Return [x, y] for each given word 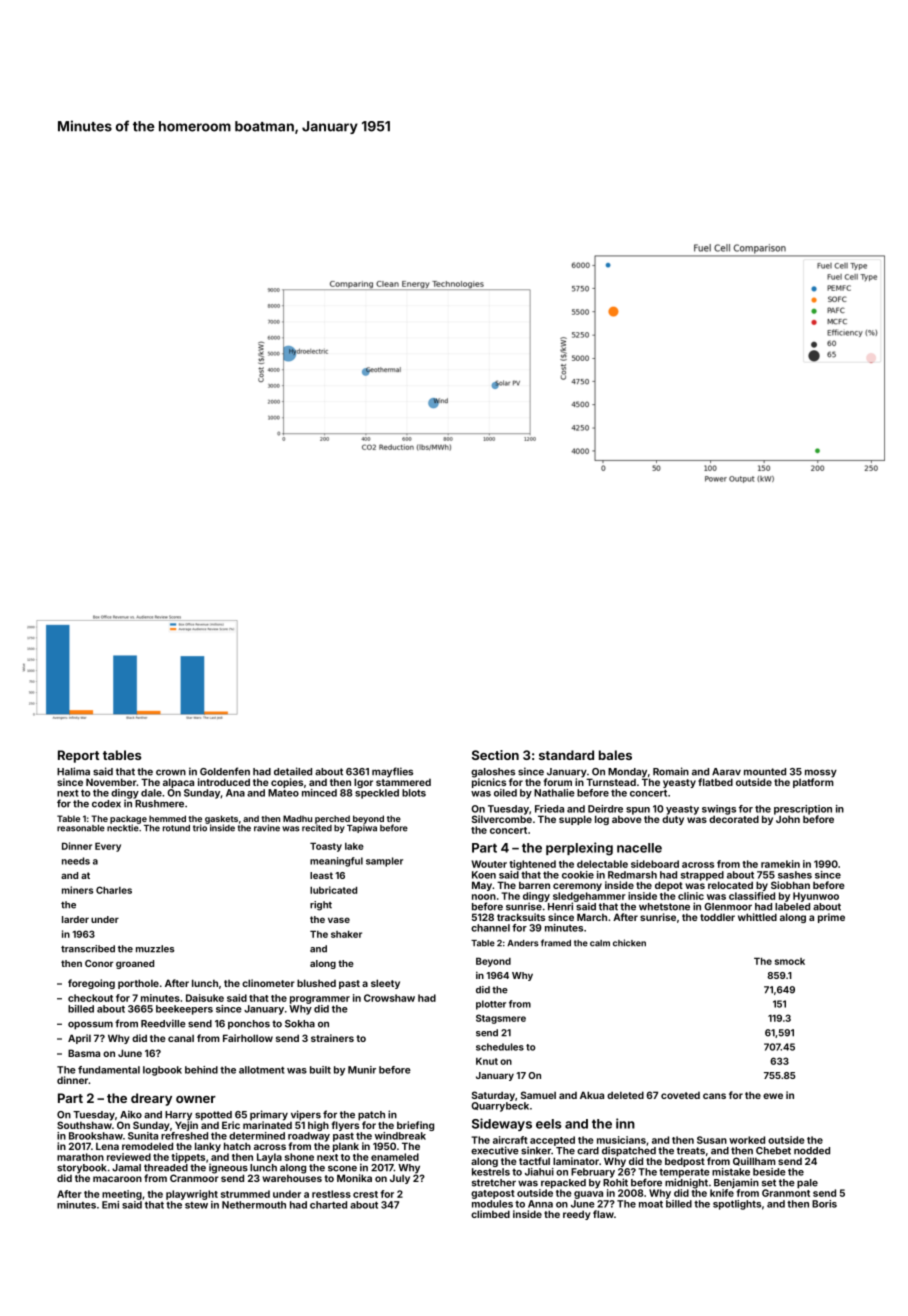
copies [287, 783]
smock [790, 961]
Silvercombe [502, 819]
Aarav [726, 772]
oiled [505, 793]
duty [673, 820]
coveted [680, 1095]
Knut [487, 1061]
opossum [90, 1025]
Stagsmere [501, 1019]
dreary [151, 1099]
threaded [166, 1168]
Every [108, 847]
